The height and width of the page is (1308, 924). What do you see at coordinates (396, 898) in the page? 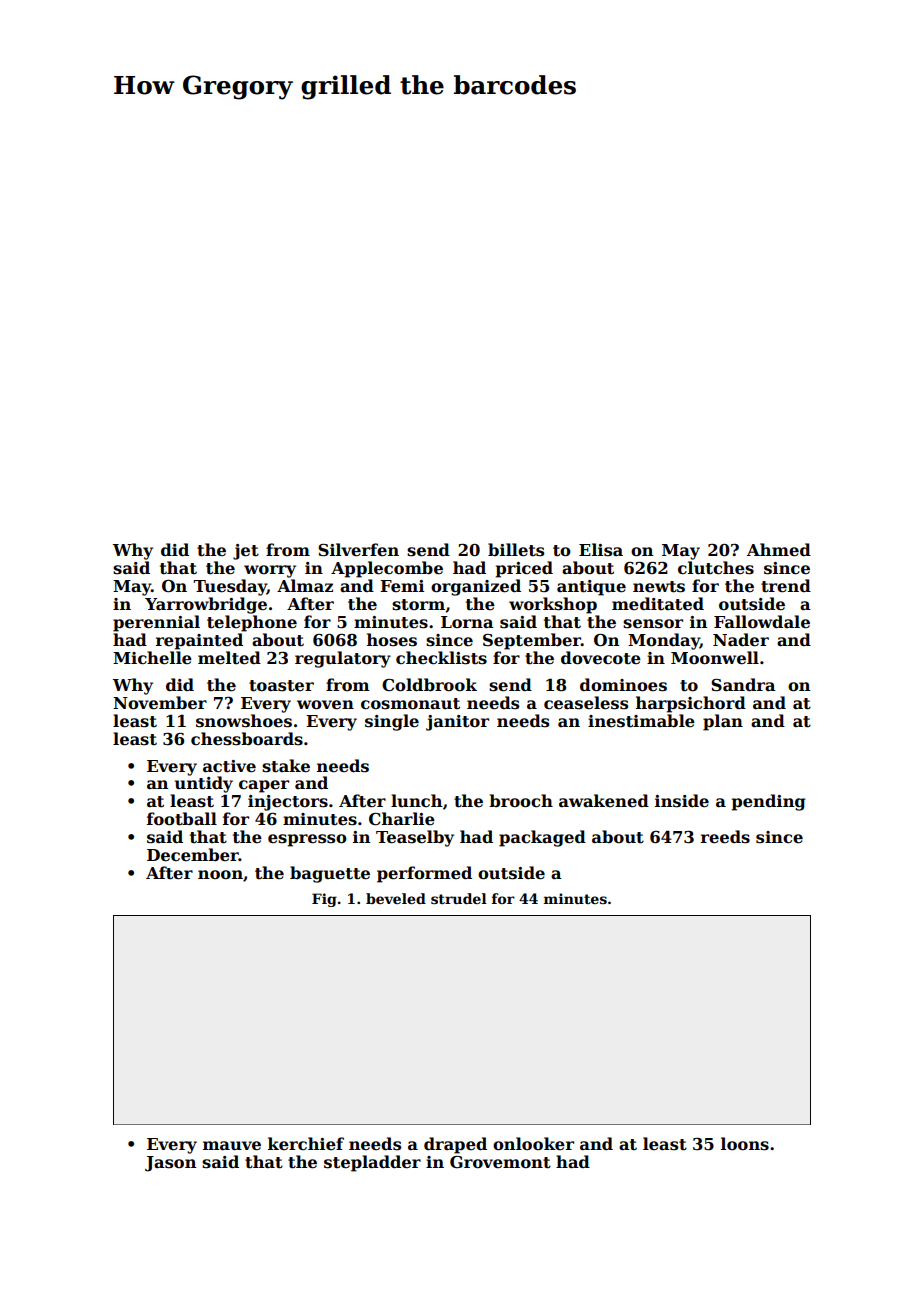
I see `beveled` at bounding box center [396, 898].
